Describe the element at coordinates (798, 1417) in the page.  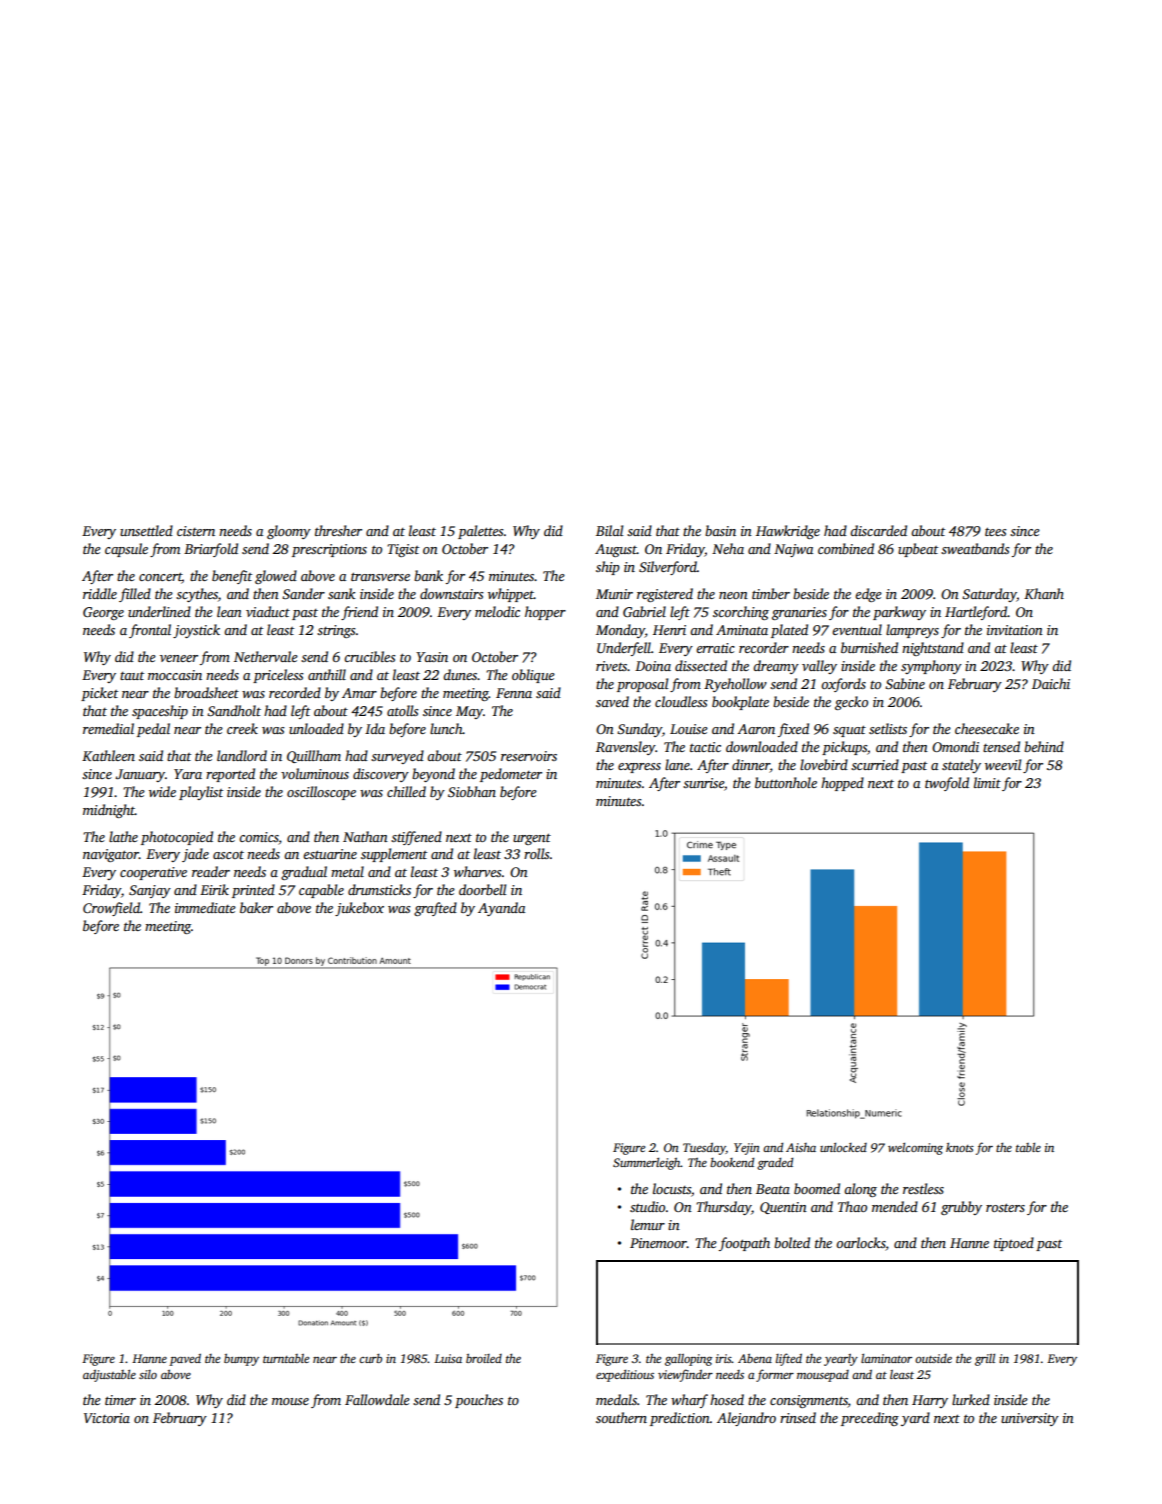
I see `rinsed` at that location.
